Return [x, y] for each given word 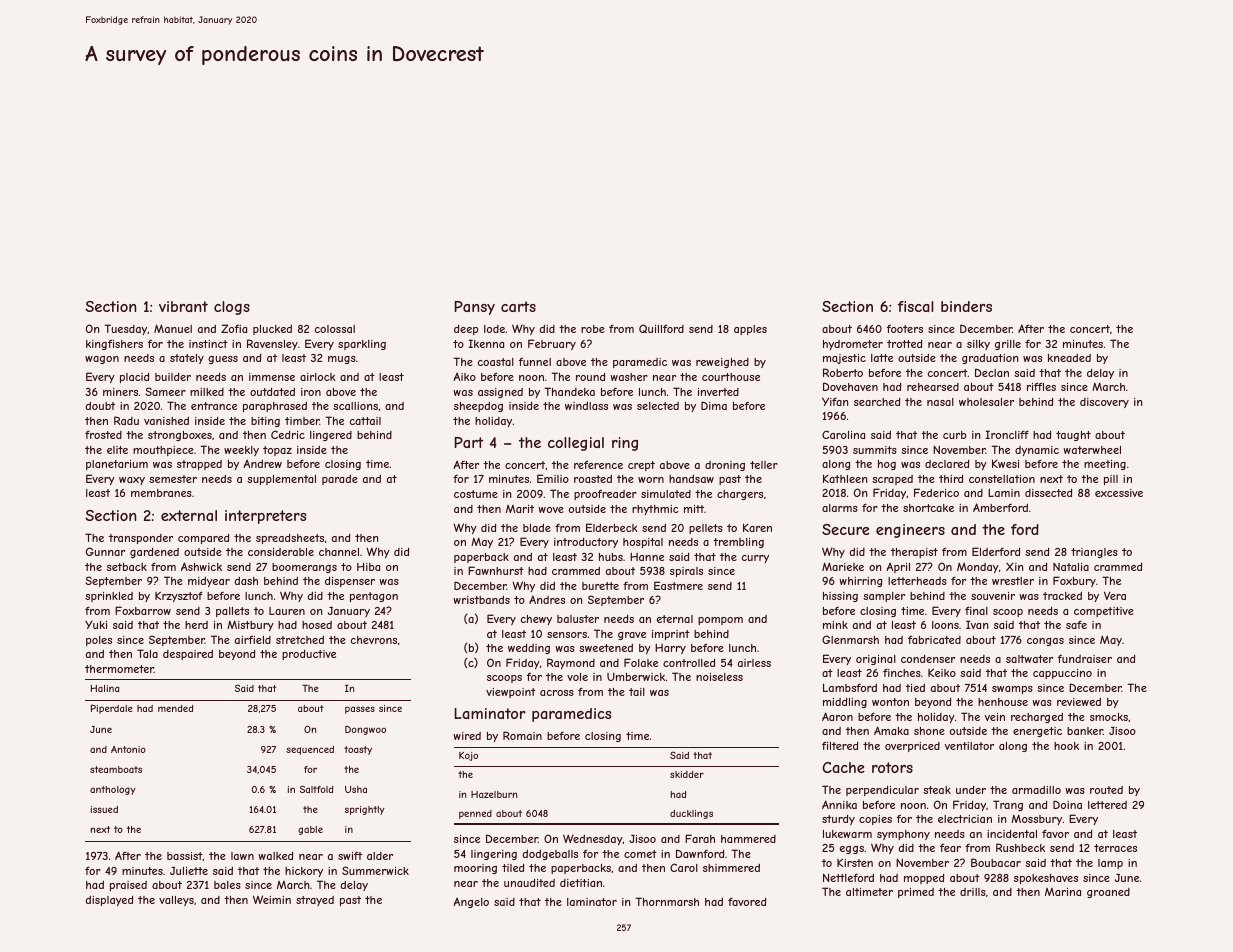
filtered [840, 745]
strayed [315, 901]
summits [875, 450]
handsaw [691, 479]
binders [966, 306]
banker [1085, 731]
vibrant [183, 306]
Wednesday [593, 839]
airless [754, 663]
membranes [161, 493]
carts [518, 306]
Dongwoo [365, 730]
